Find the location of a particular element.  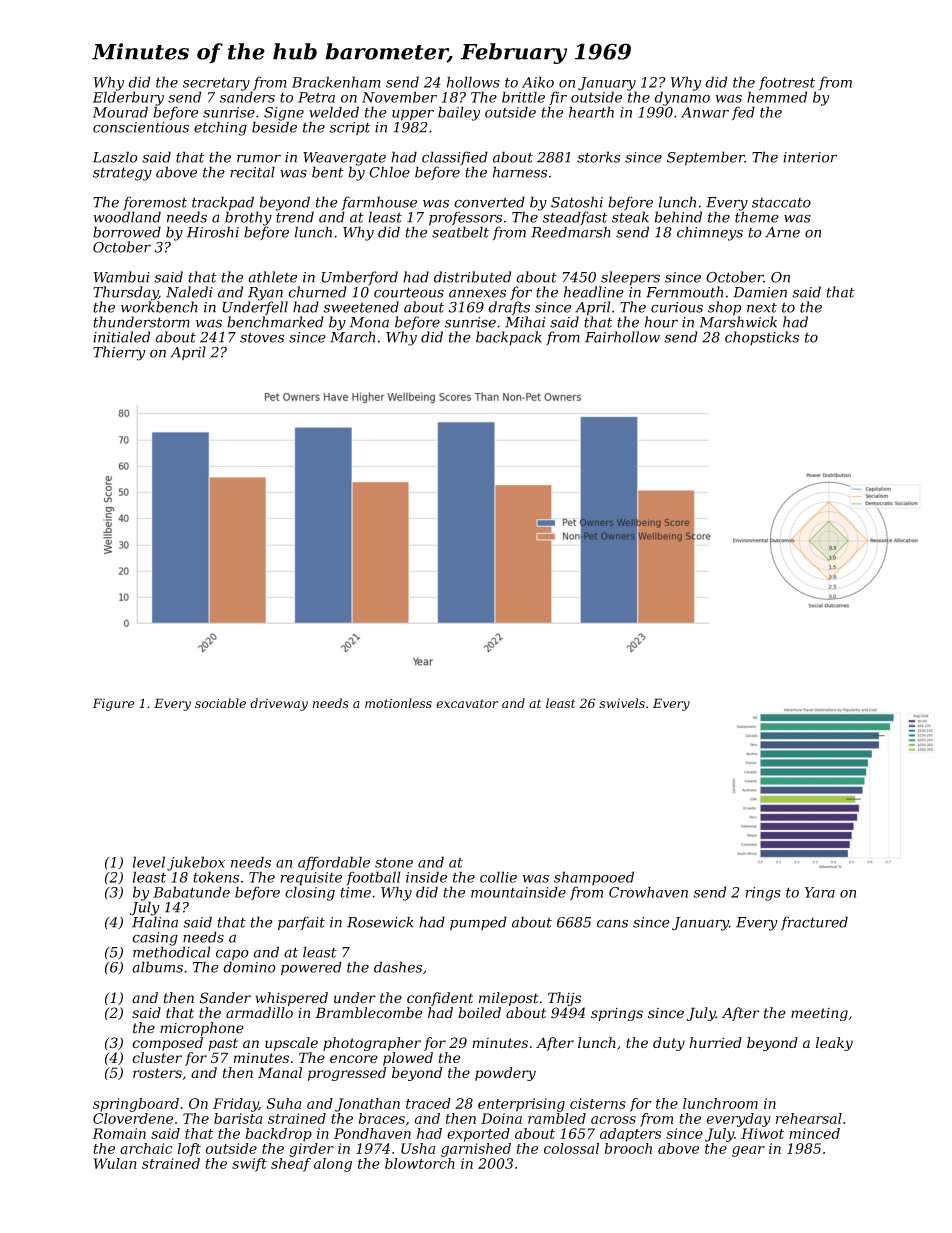

chopsticks is located at coordinates (762, 338).
